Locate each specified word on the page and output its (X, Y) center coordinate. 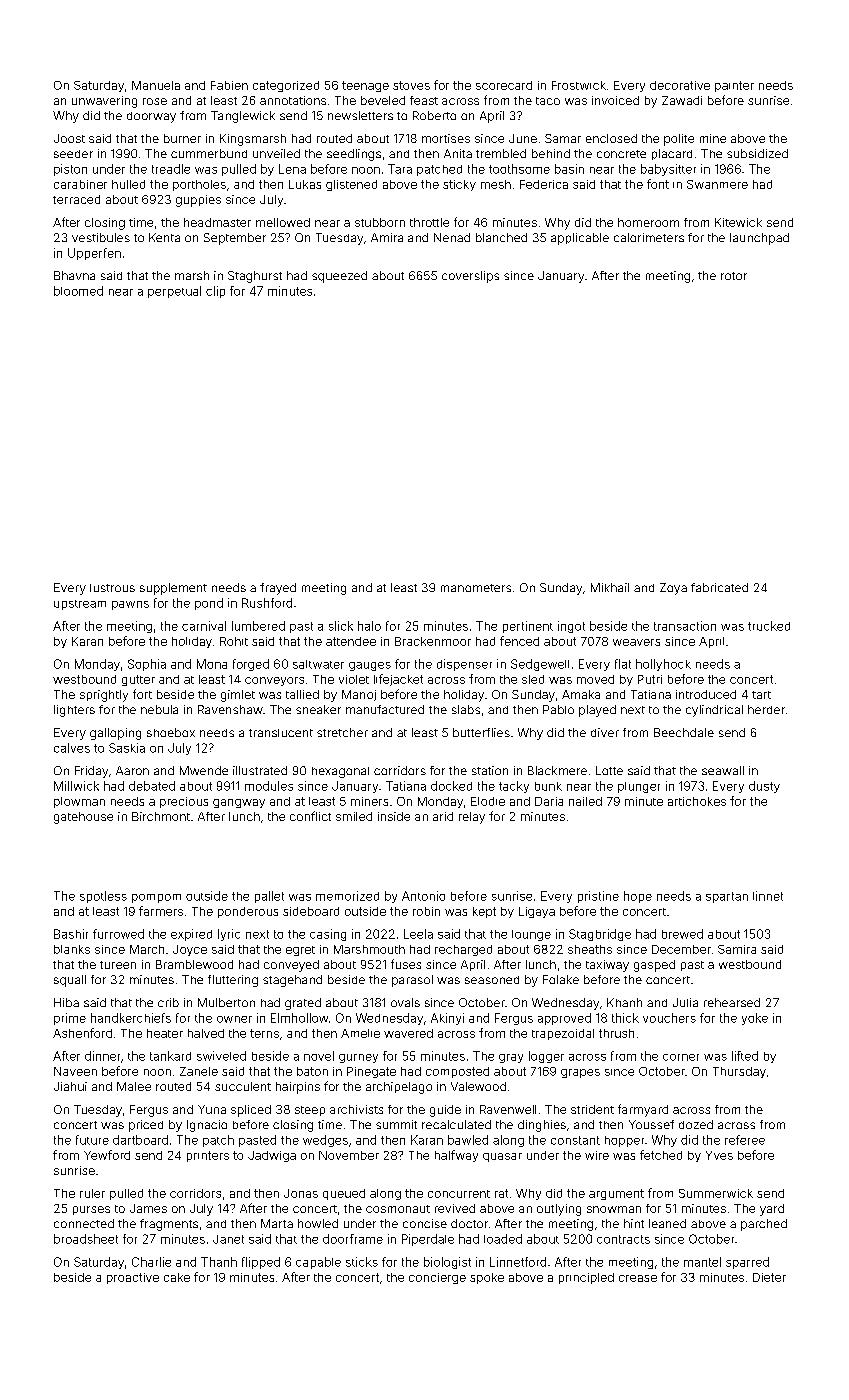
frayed (278, 589)
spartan (727, 897)
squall (70, 981)
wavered (408, 1033)
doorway (151, 117)
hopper (624, 1141)
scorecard (504, 85)
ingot (571, 627)
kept (484, 912)
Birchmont (161, 816)
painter (734, 86)
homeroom (648, 222)
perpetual (174, 292)
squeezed (339, 277)
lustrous (112, 588)
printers (208, 1156)
